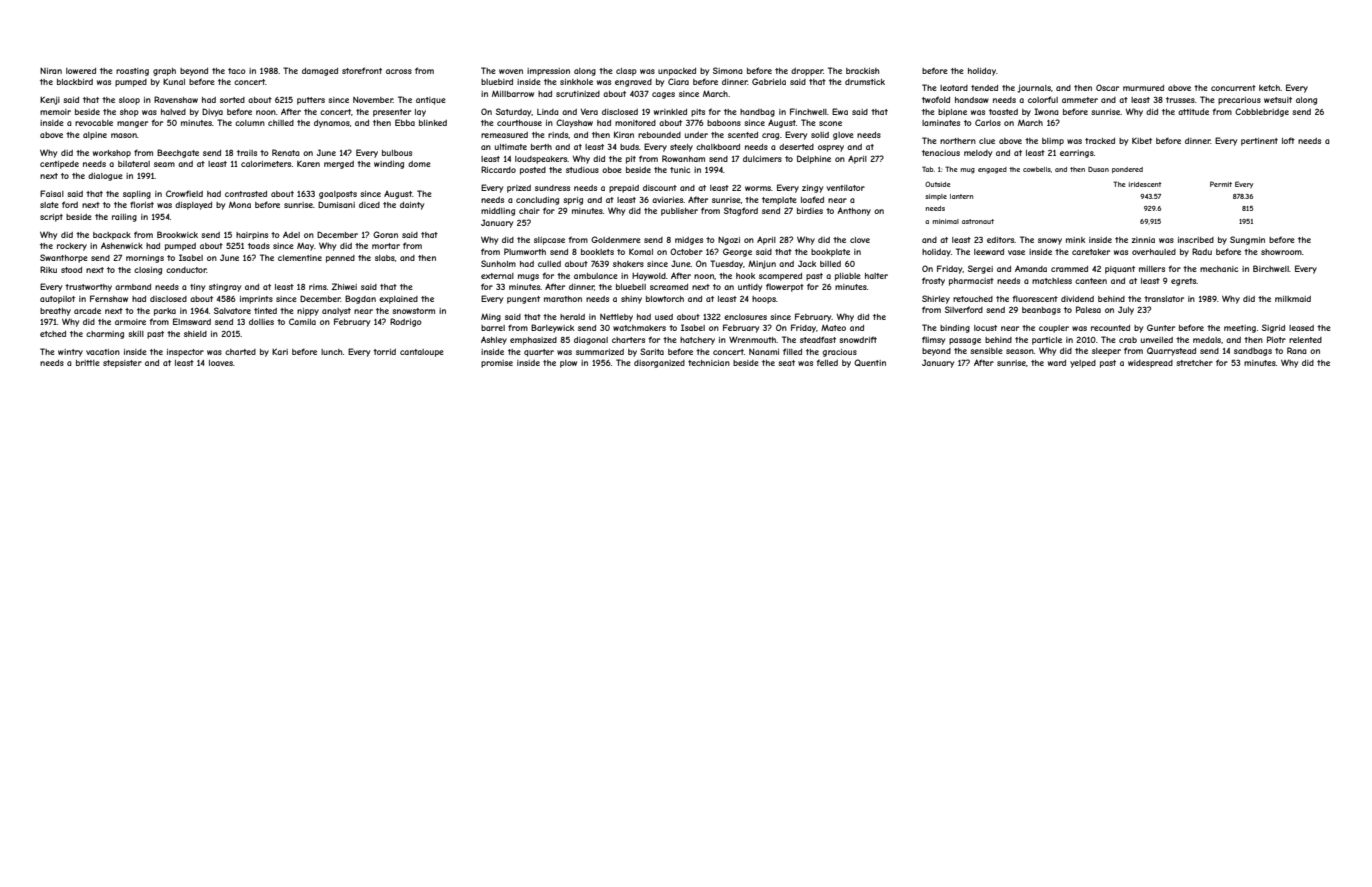 This screenshot has width=1372, height=887. Describe the element at coordinates (1142, 141) in the screenshot. I see `Kibet` at that location.
